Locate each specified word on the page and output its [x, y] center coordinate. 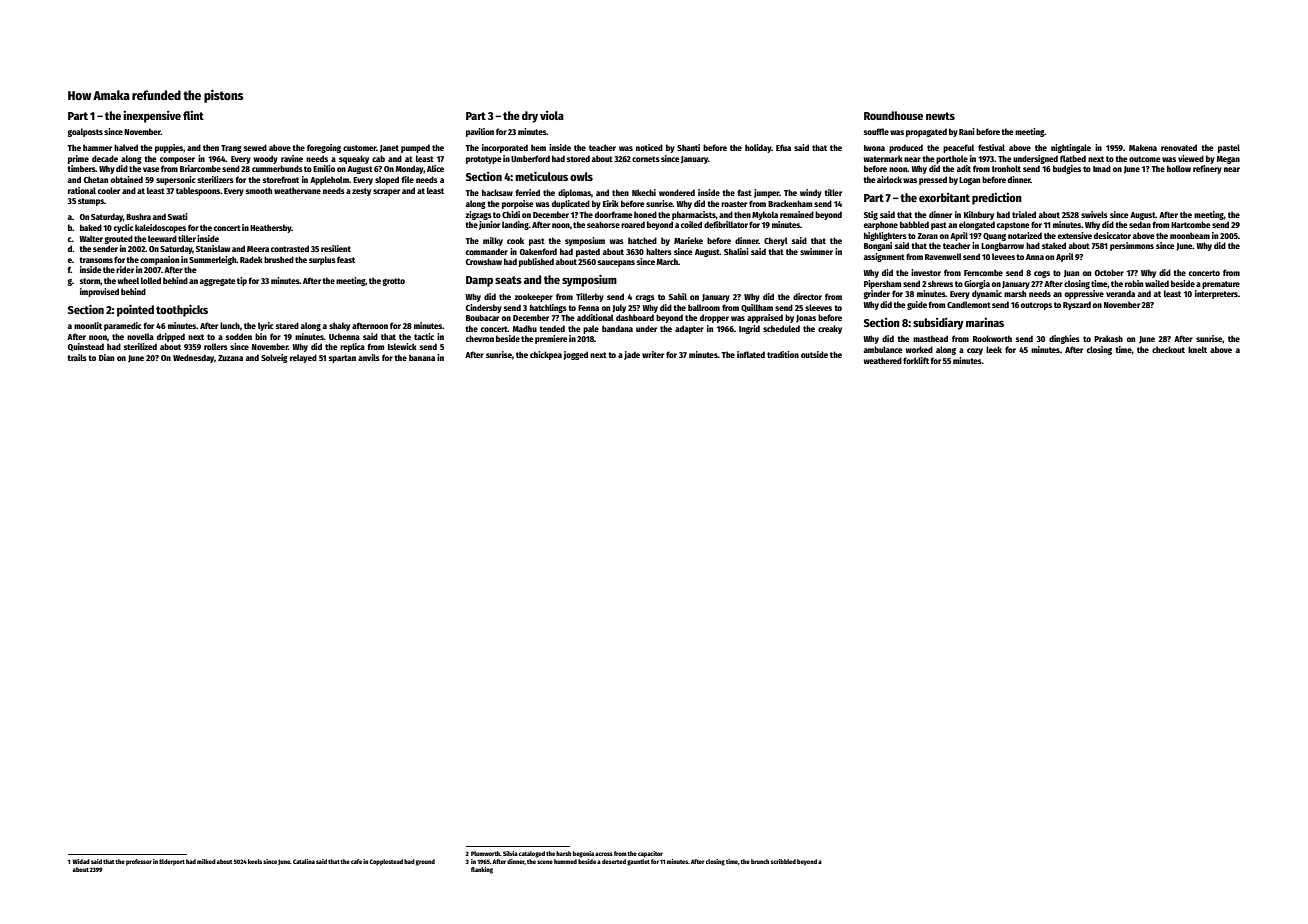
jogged [576, 355]
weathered [883, 360]
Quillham [757, 308]
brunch [760, 861]
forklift [916, 360]
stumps [91, 202]
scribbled [783, 861]
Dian [106, 357]
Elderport [172, 862]
